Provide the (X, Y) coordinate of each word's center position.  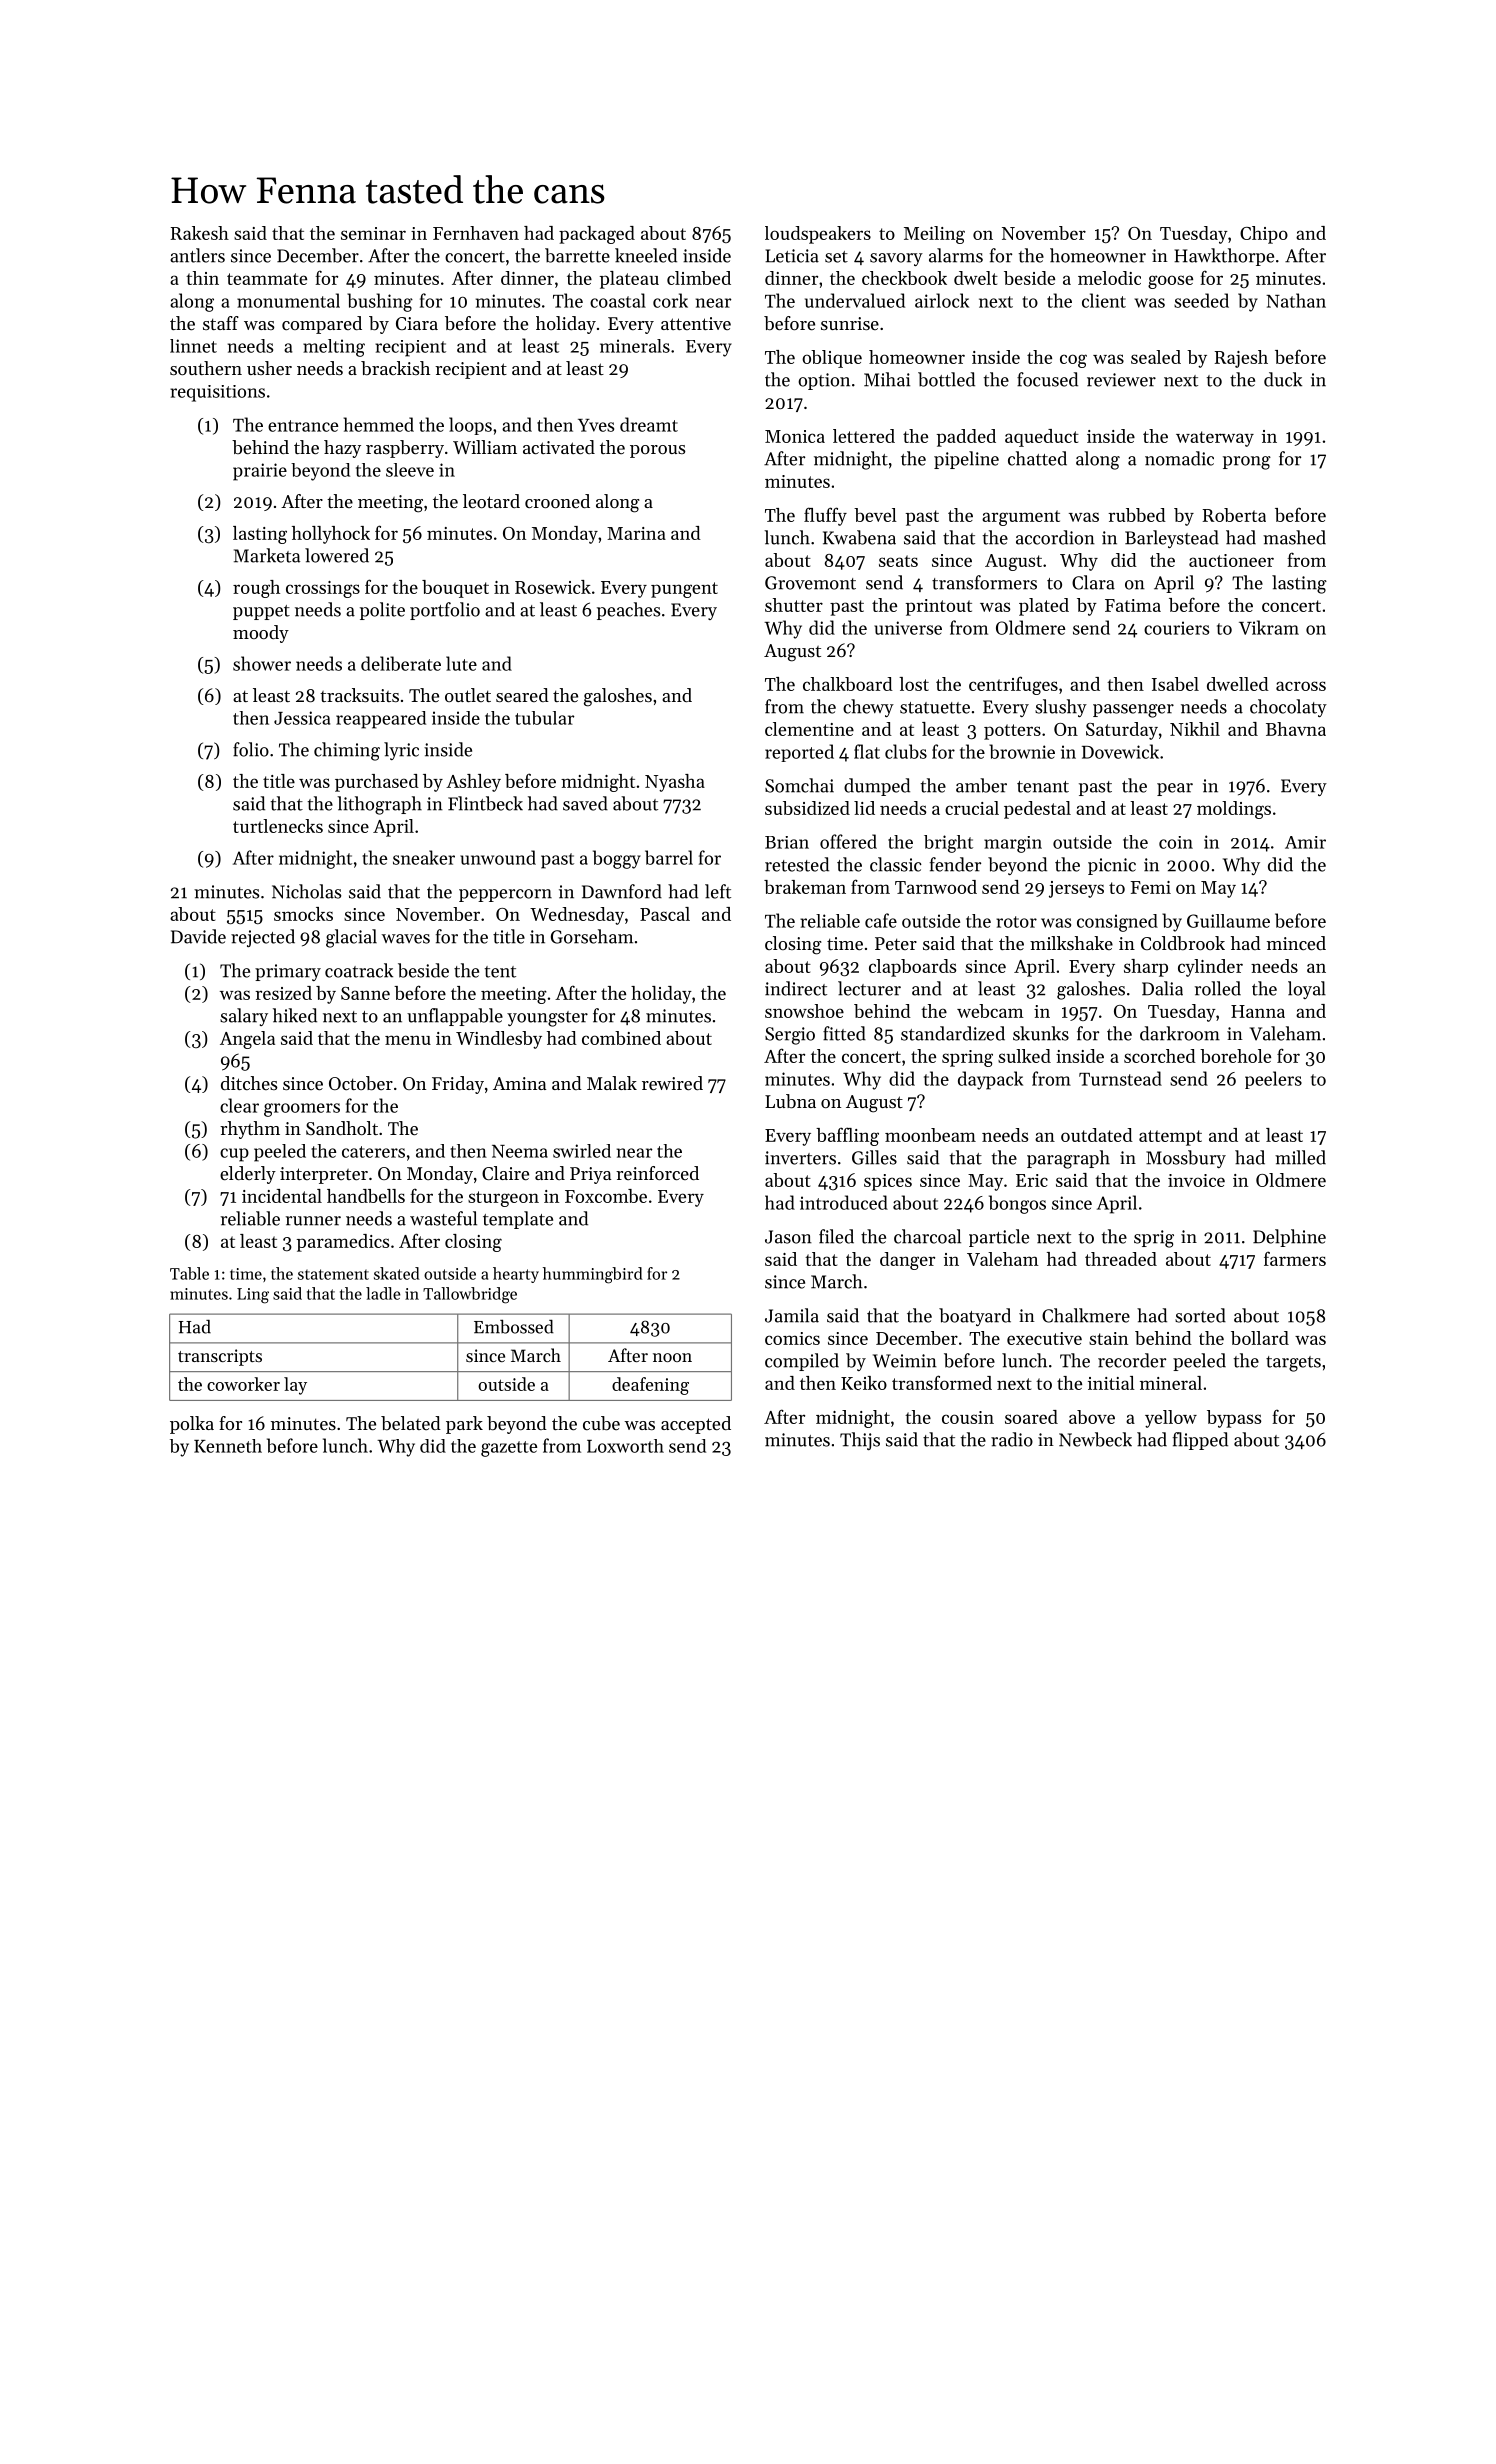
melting (334, 348)
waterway (1215, 439)
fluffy (825, 516)
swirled (582, 1151)
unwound (498, 857)
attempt (1170, 1138)
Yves (596, 425)
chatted (1037, 458)
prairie (260, 472)
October (361, 1083)
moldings (1234, 810)
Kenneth (228, 1446)
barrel (669, 857)
